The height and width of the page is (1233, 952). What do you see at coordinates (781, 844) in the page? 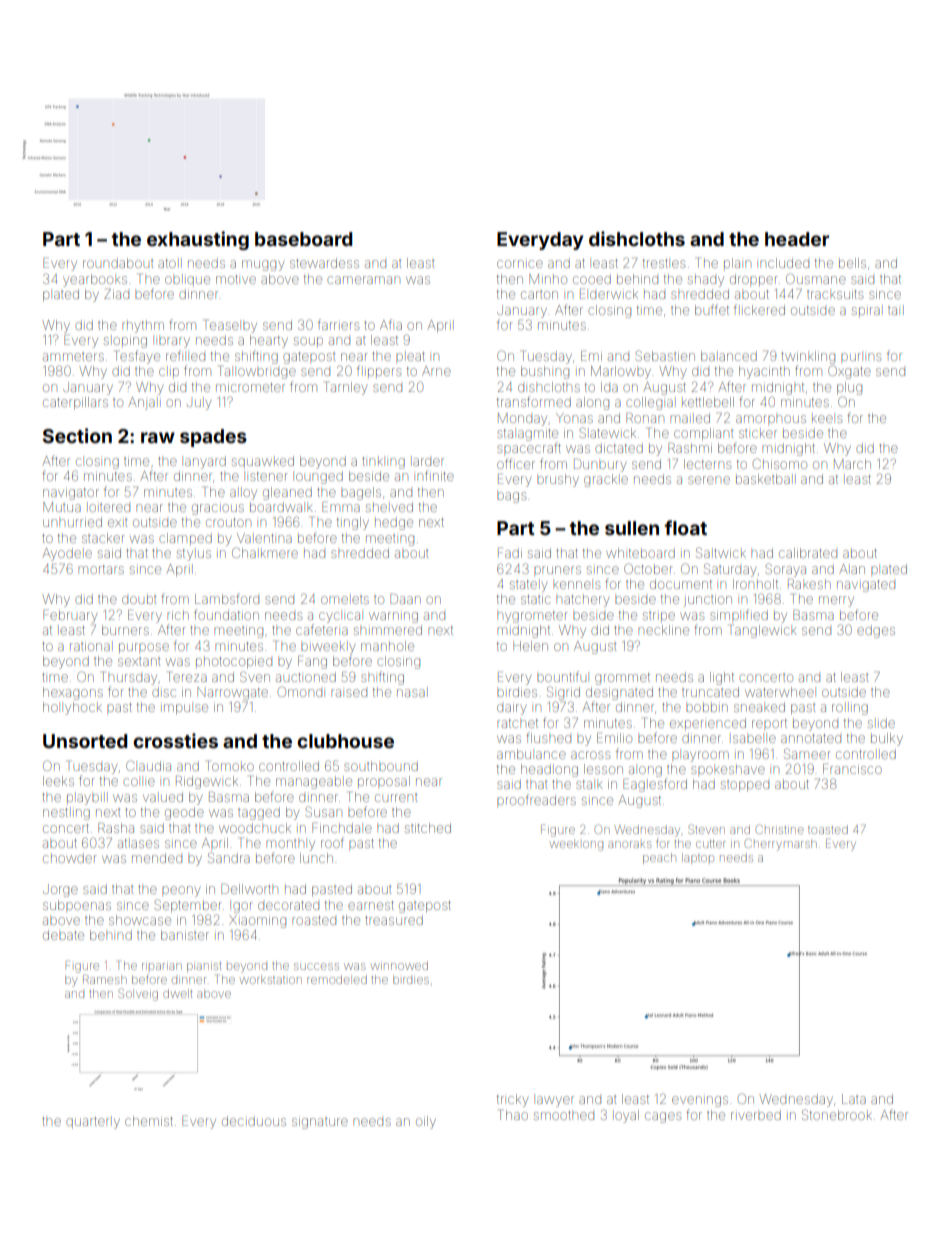
I see `Cherrymarsh` at bounding box center [781, 844].
